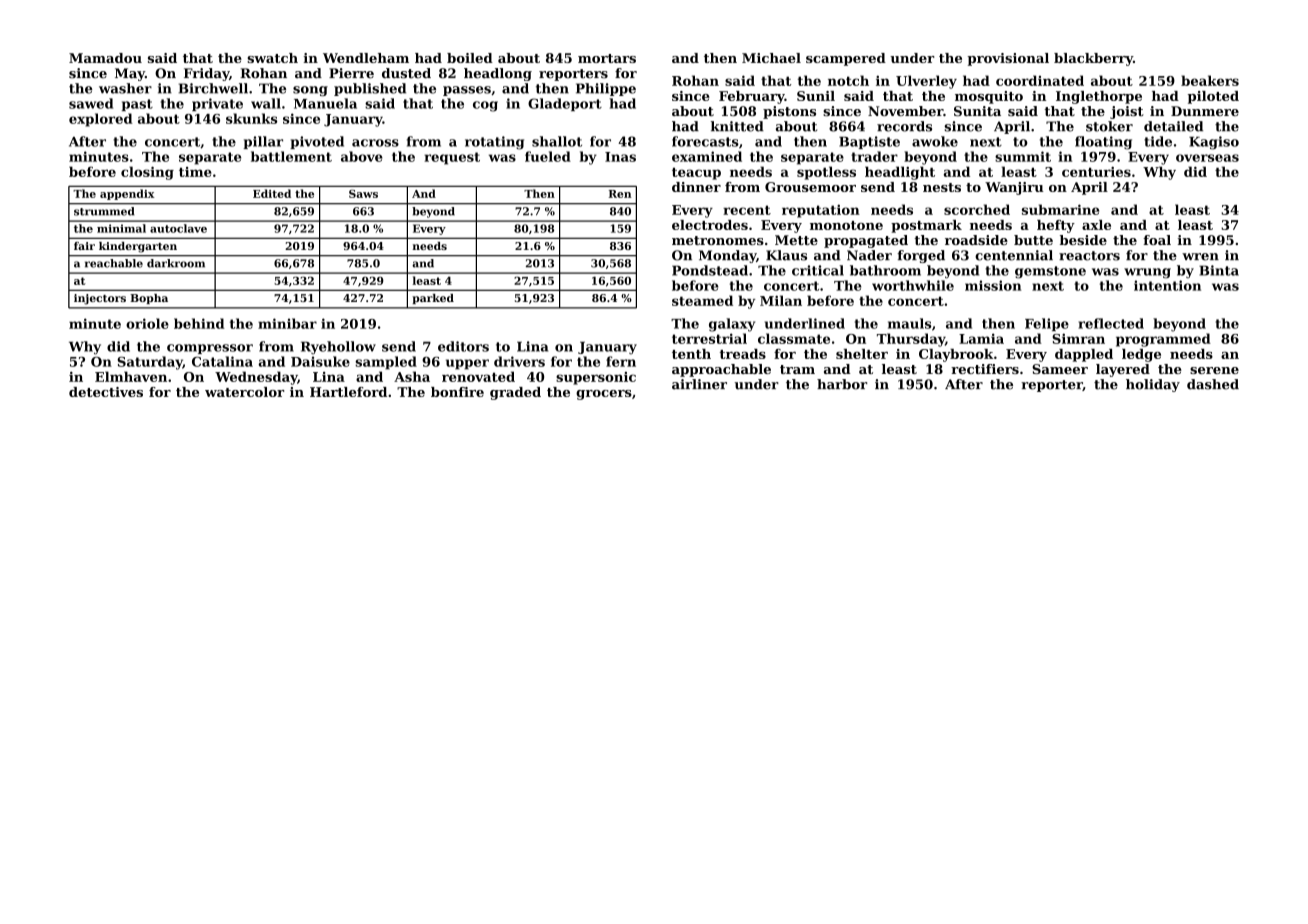 Image resolution: width=1308 pixels, height=924 pixels. Describe the element at coordinates (1205, 111) in the page. I see `Dunmere` at that location.
